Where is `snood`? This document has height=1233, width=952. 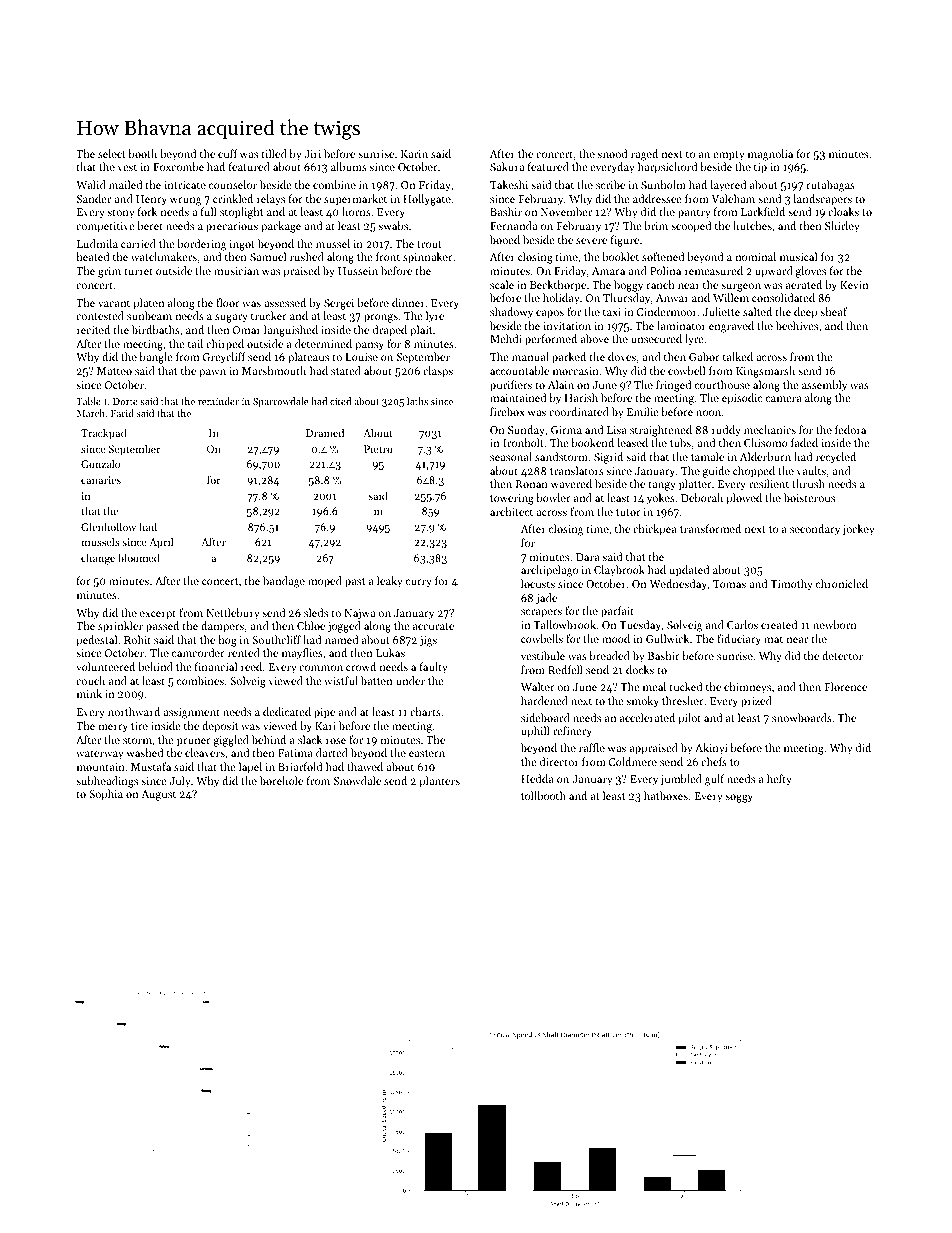 snood is located at coordinates (612, 153).
